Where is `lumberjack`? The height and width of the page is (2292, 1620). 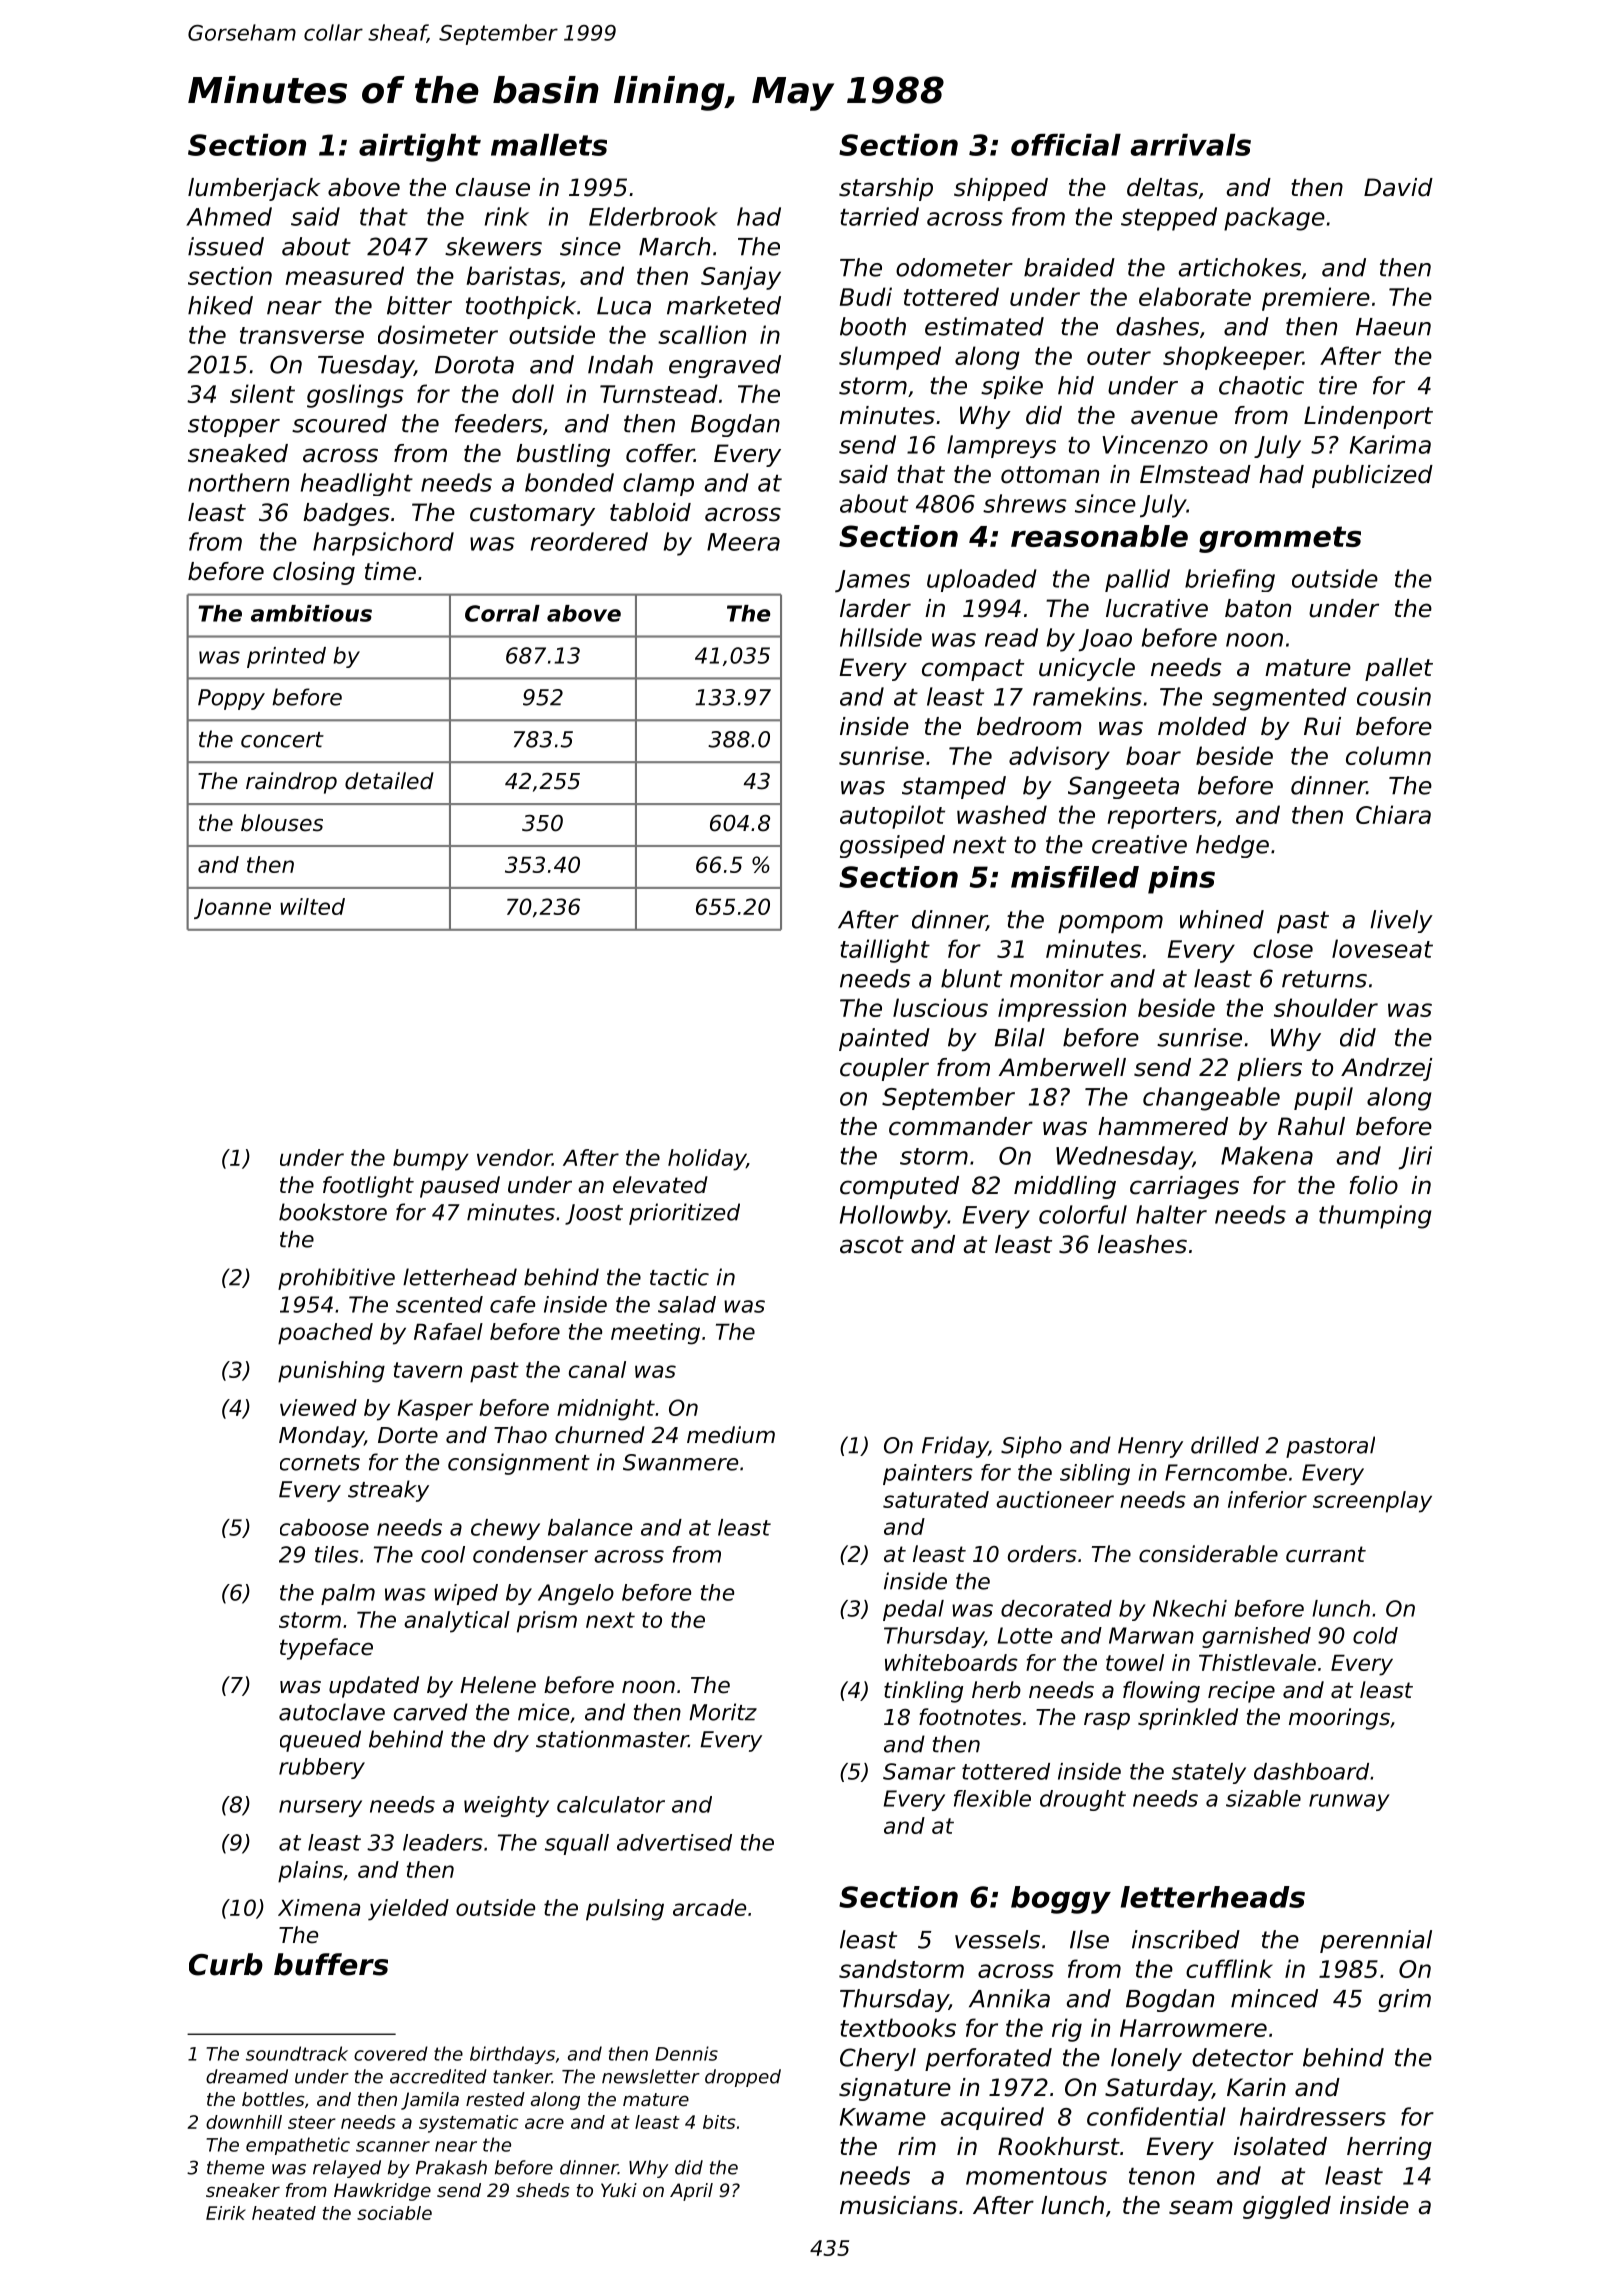 lumberjack is located at coordinates (254, 189).
